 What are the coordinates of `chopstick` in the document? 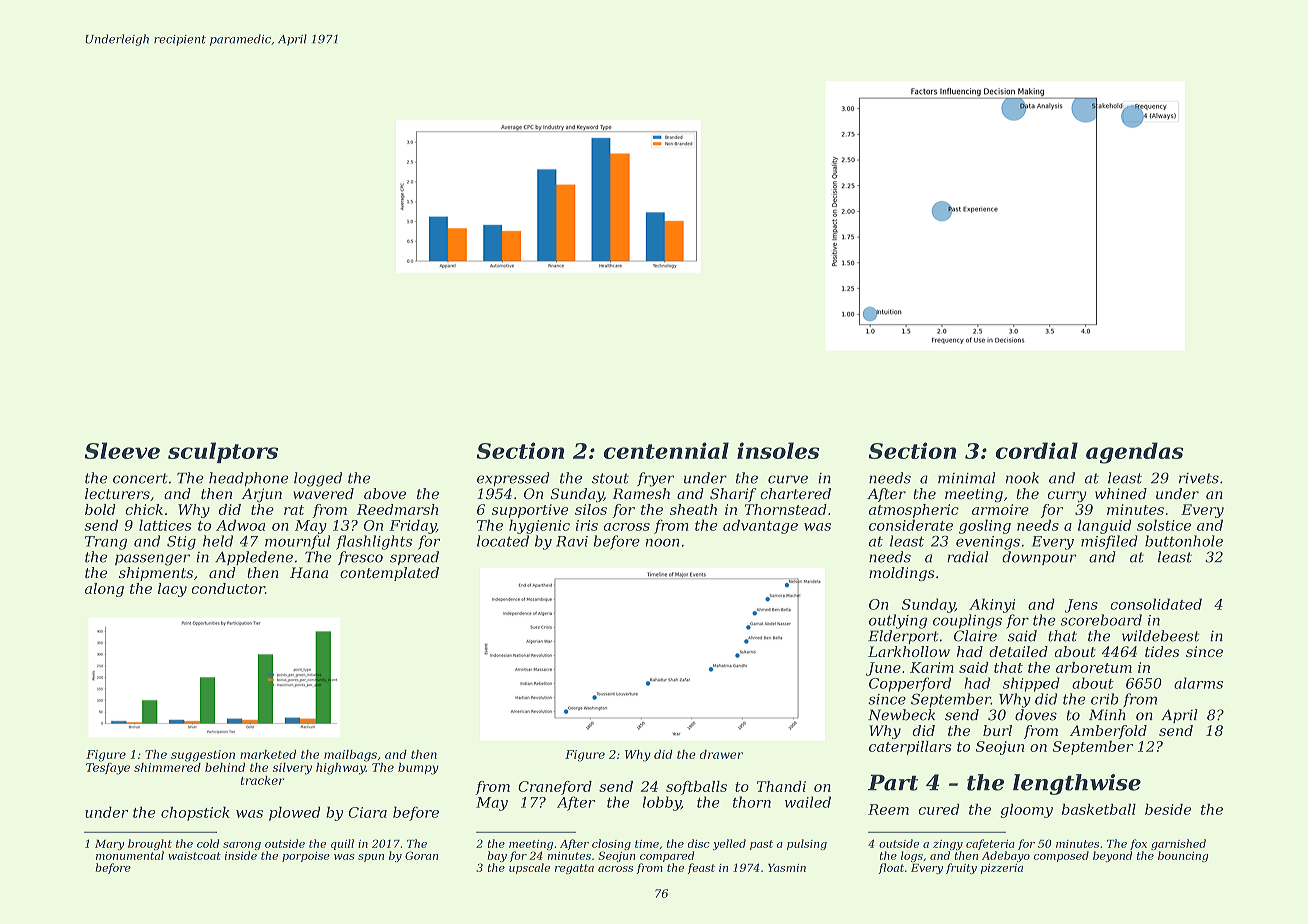 It's located at (195, 813).
